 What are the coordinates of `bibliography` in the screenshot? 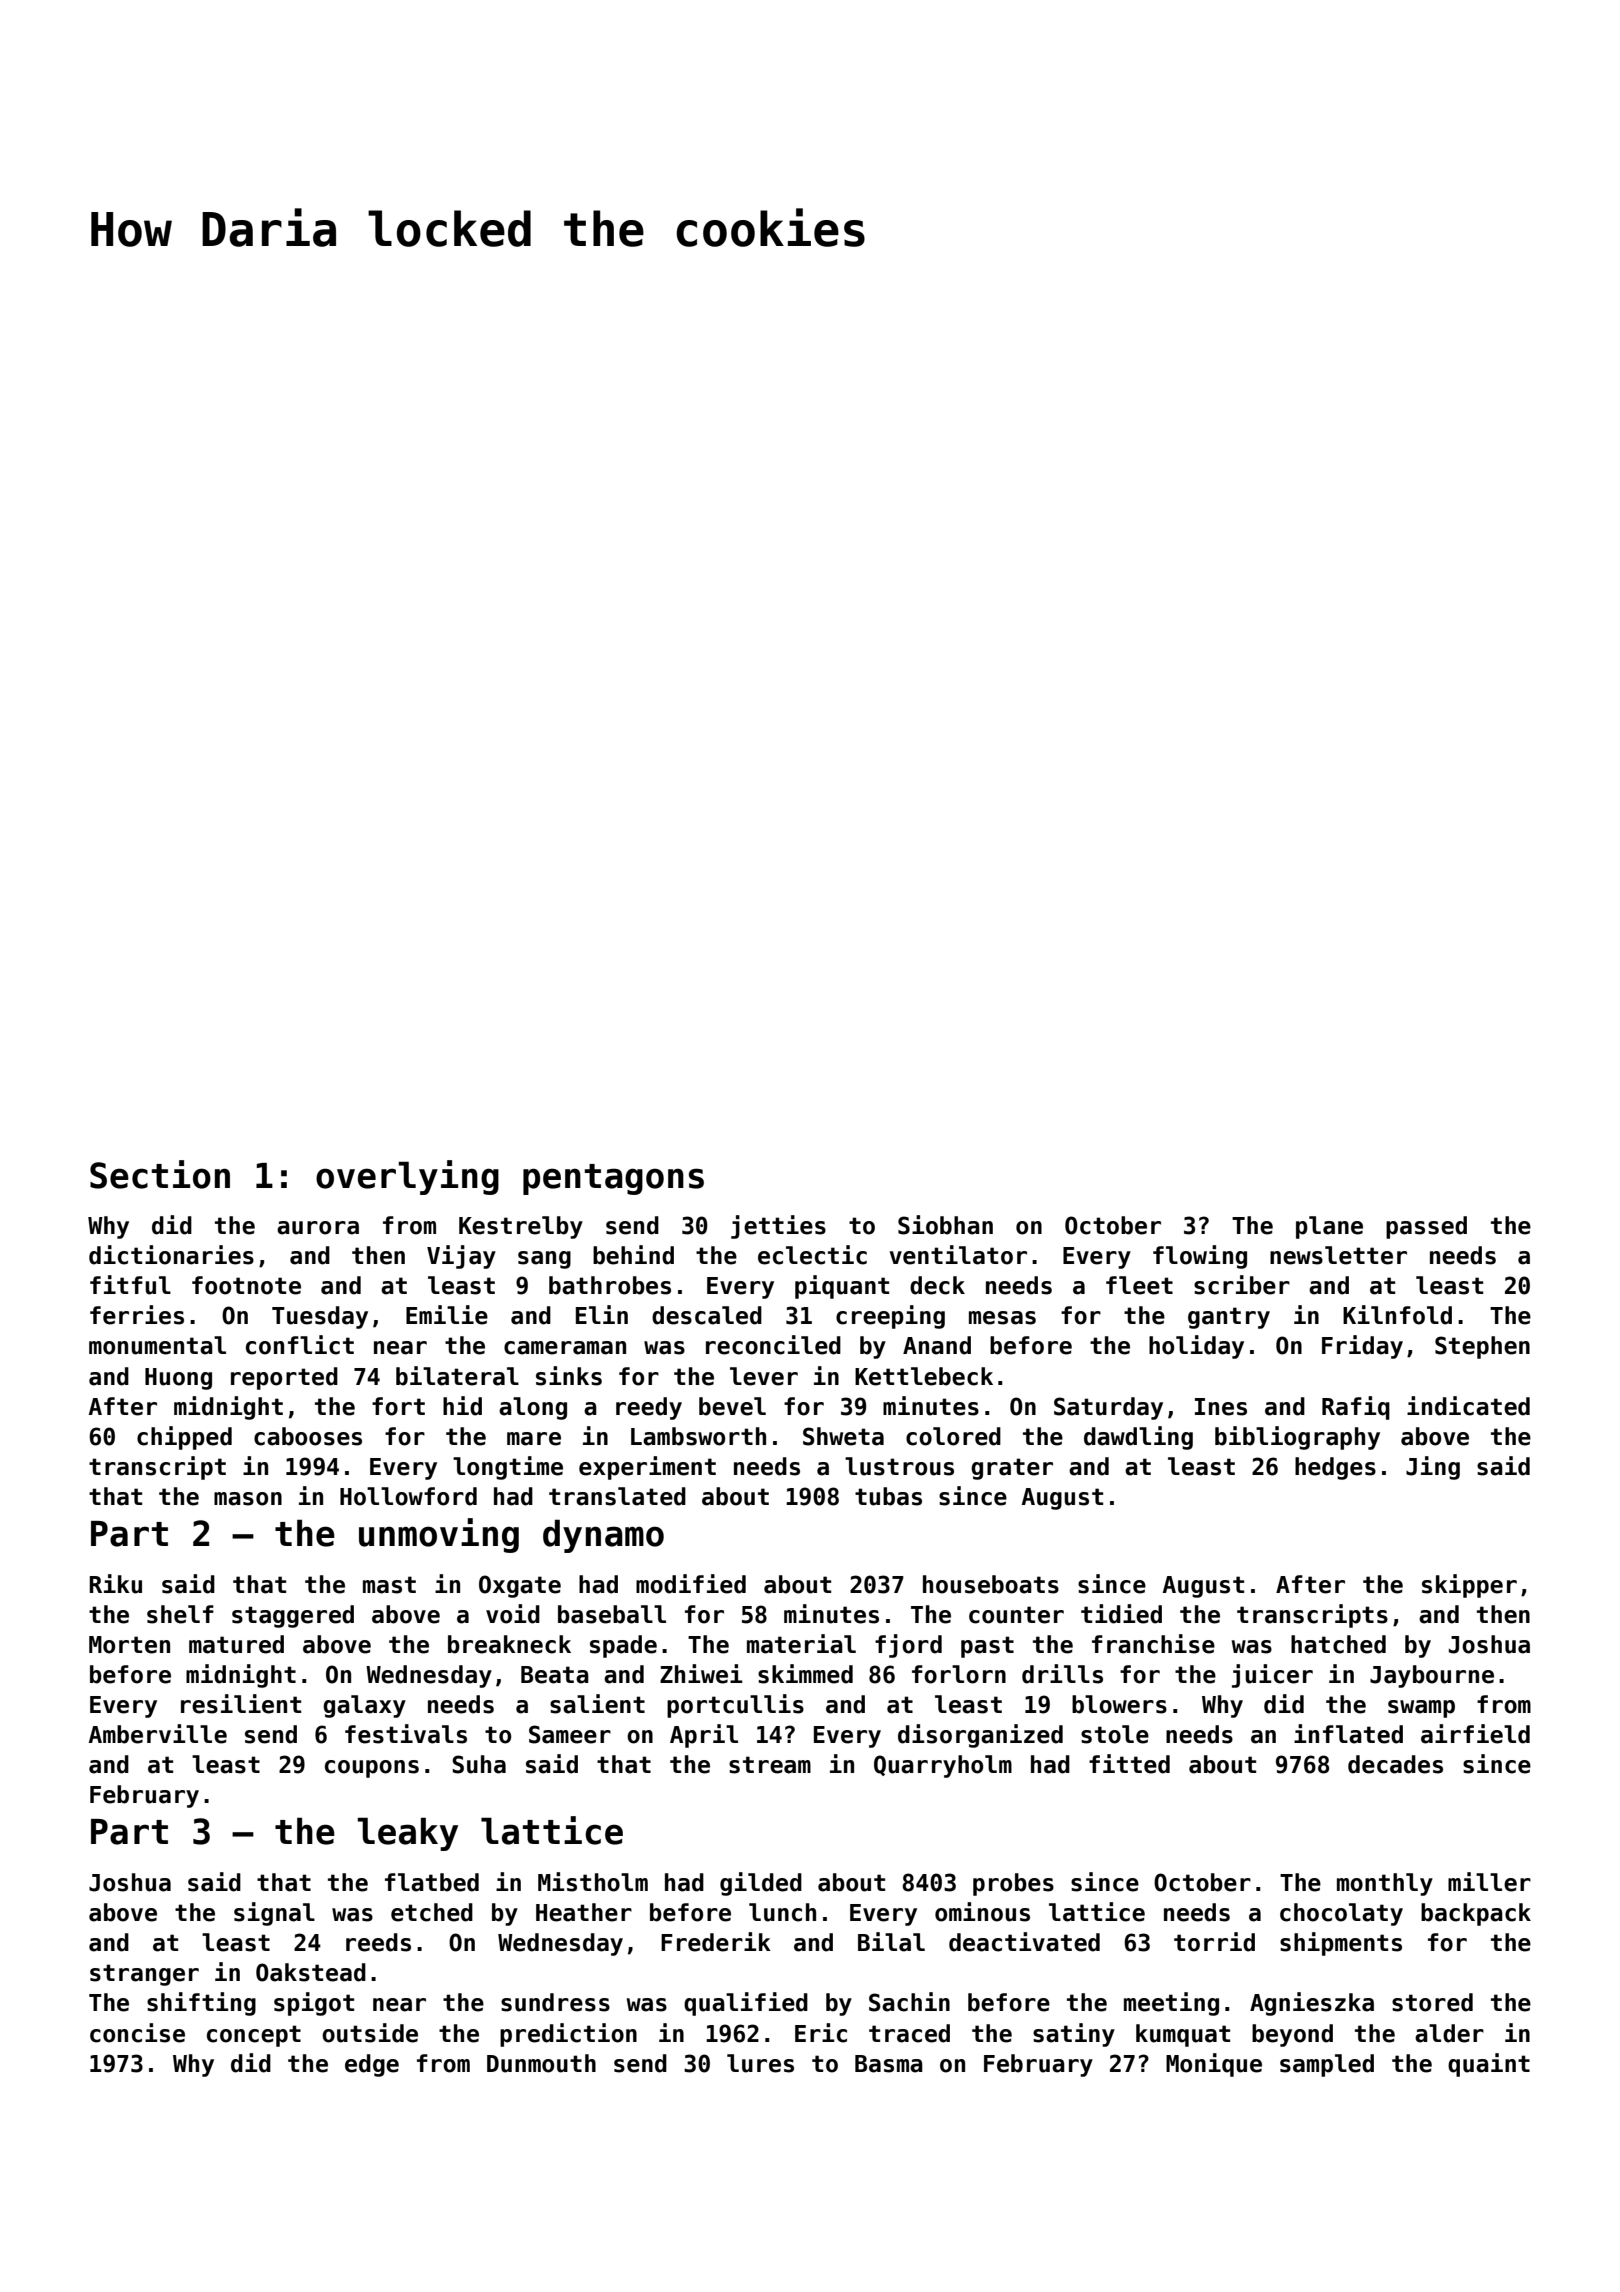 It's located at (1297, 1438).
